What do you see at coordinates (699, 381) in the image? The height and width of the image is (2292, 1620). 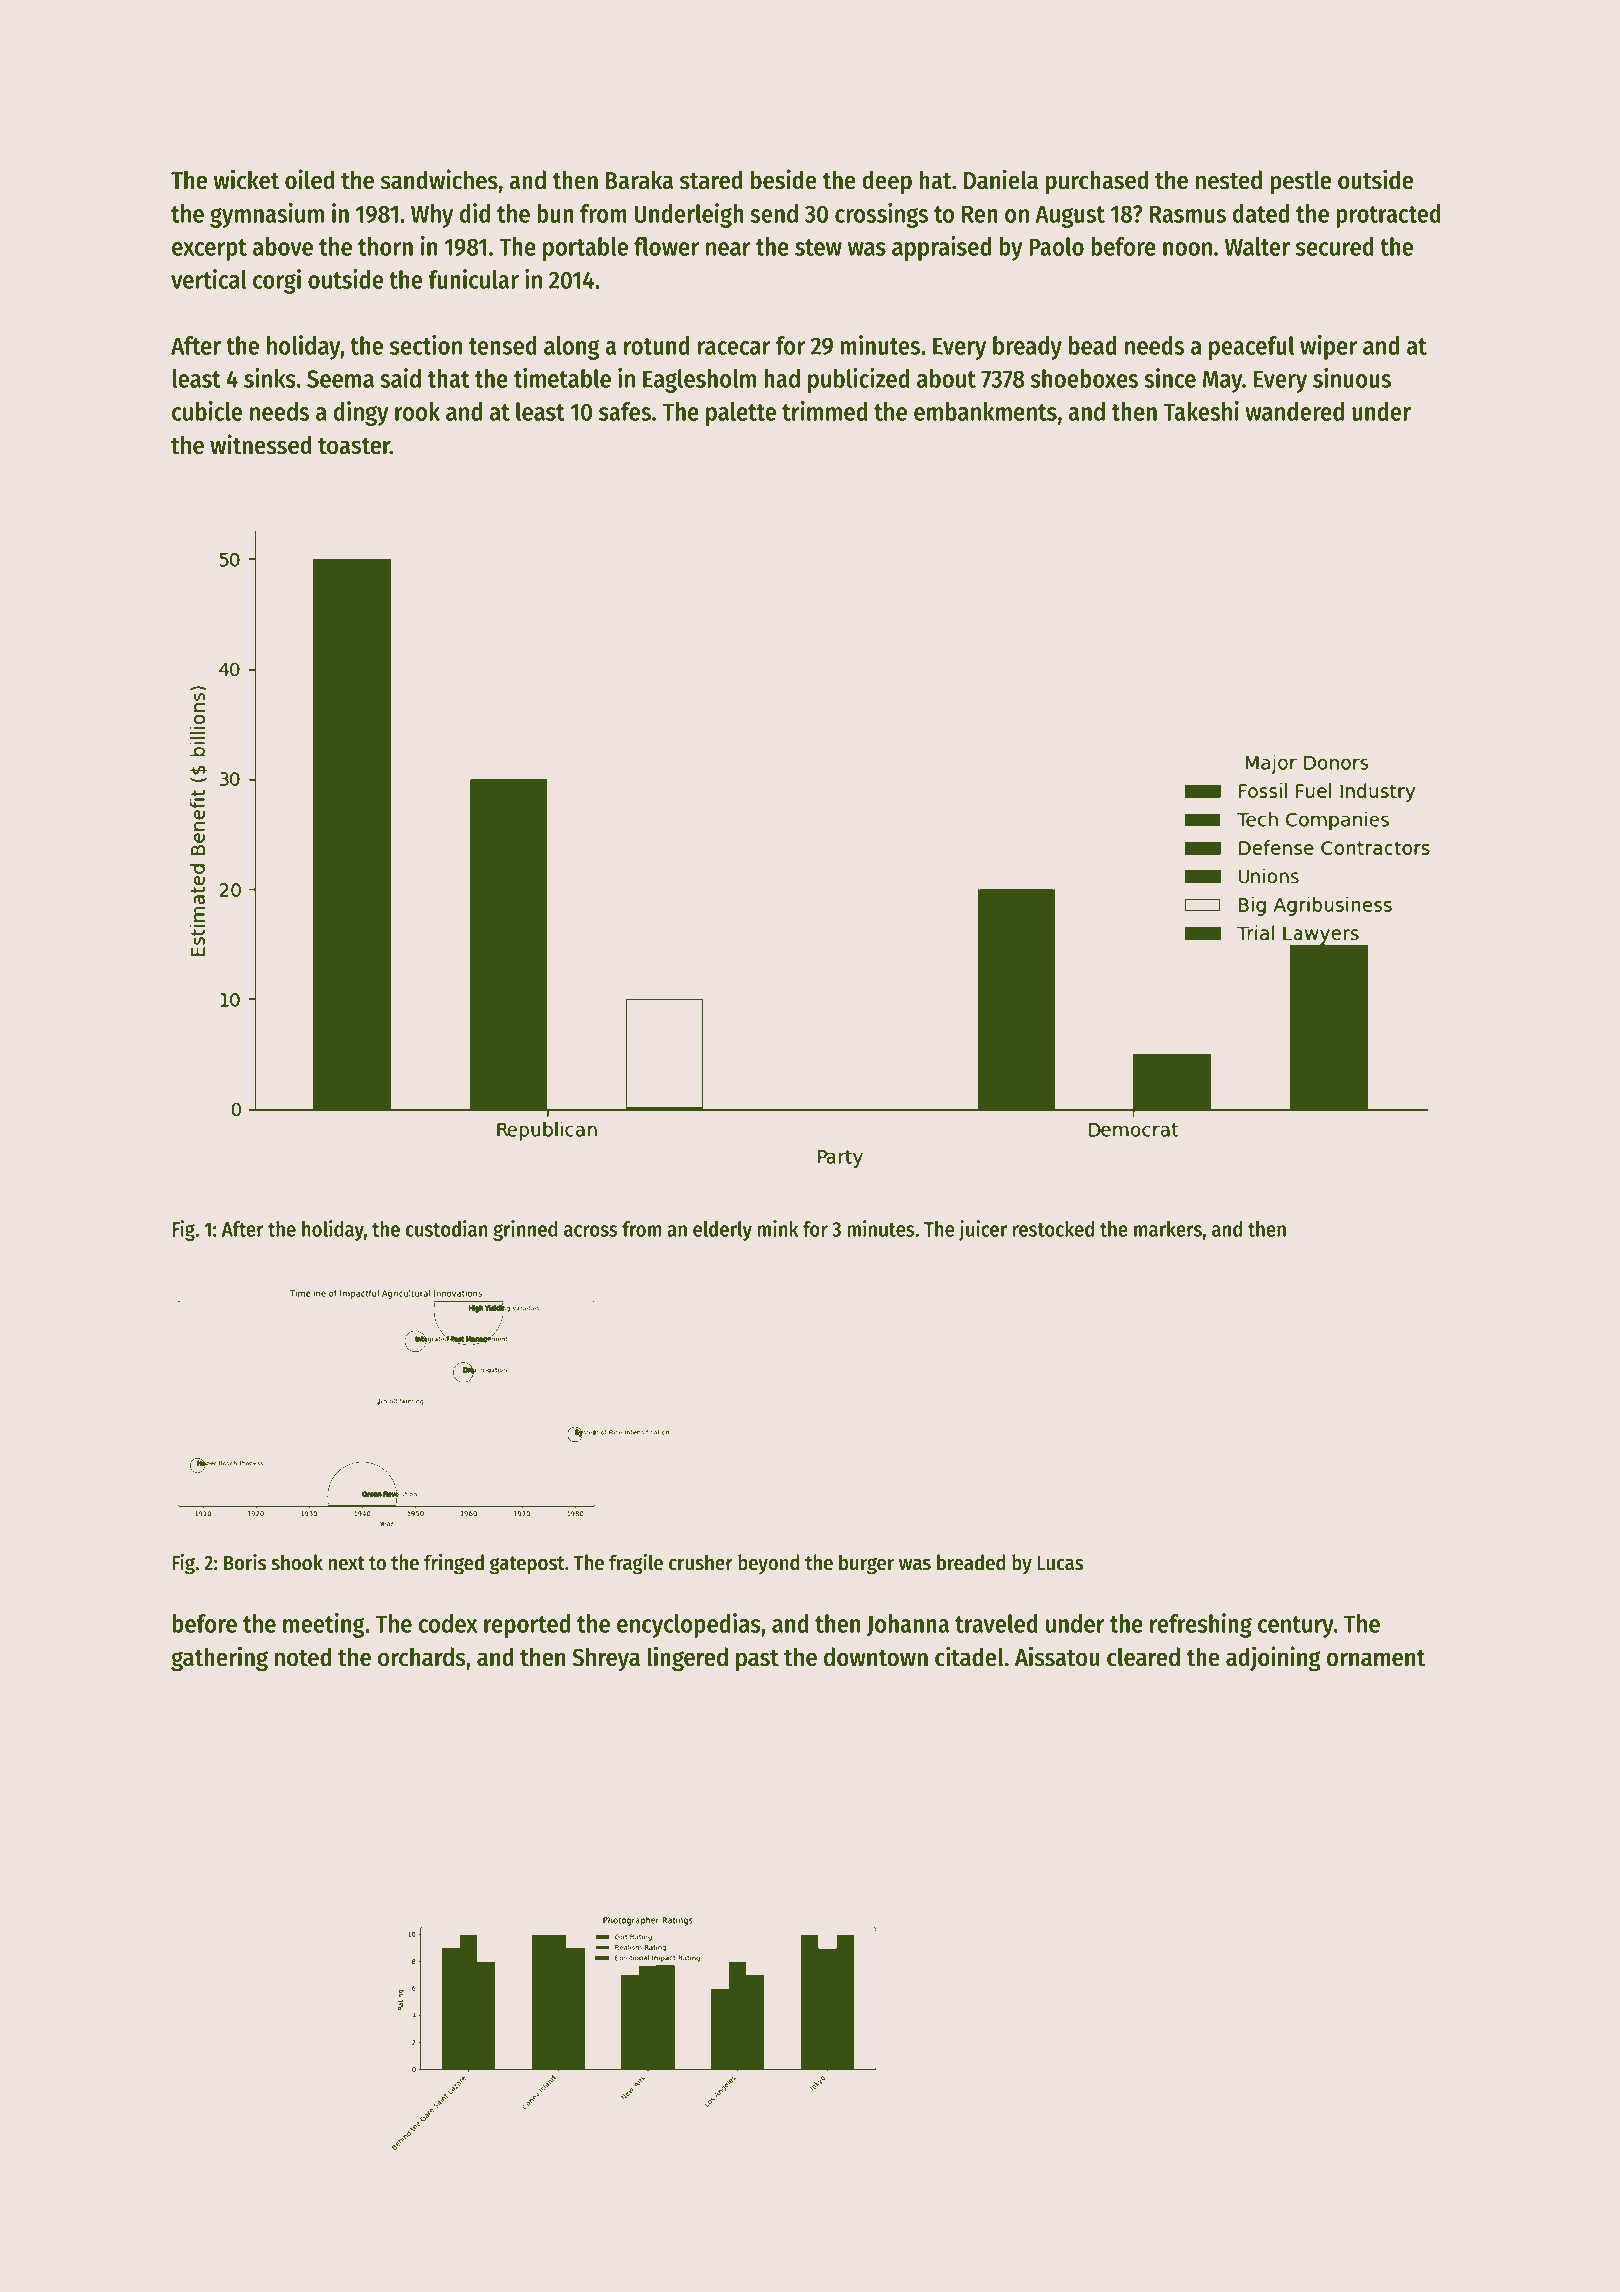 I see `Eaglesholm` at bounding box center [699, 381].
